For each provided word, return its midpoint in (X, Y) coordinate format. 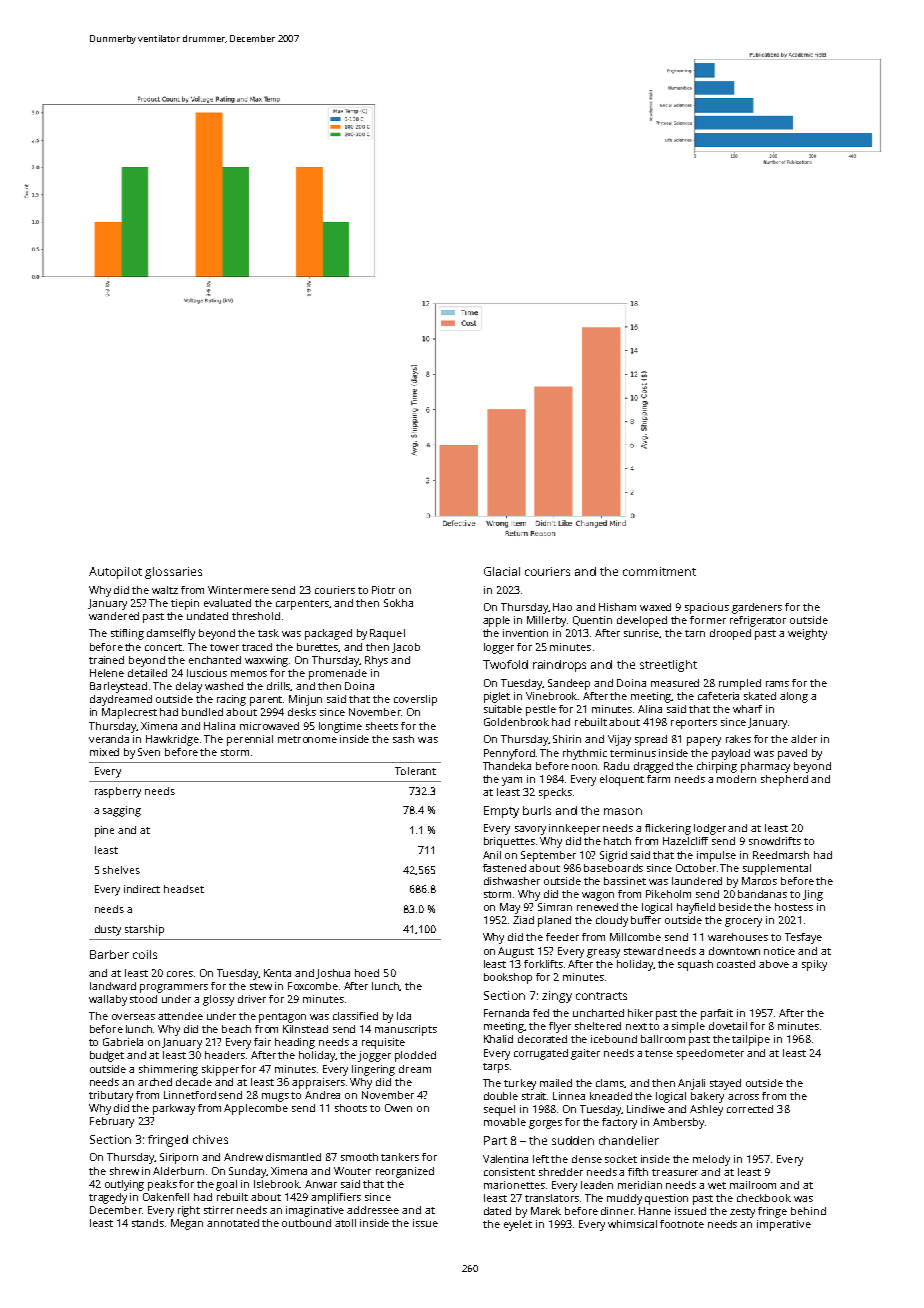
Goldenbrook (516, 722)
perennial (250, 740)
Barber (109, 954)
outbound (306, 1223)
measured (675, 683)
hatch (617, 841)
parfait (717, 1014)
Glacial (502, 571)
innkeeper (574, 829)
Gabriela (123, 1042)
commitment (659, 571)
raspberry (118, 792)
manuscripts (406, 1030)
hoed (367, 973)
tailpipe (751, 1040)
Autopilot (115, 573)
